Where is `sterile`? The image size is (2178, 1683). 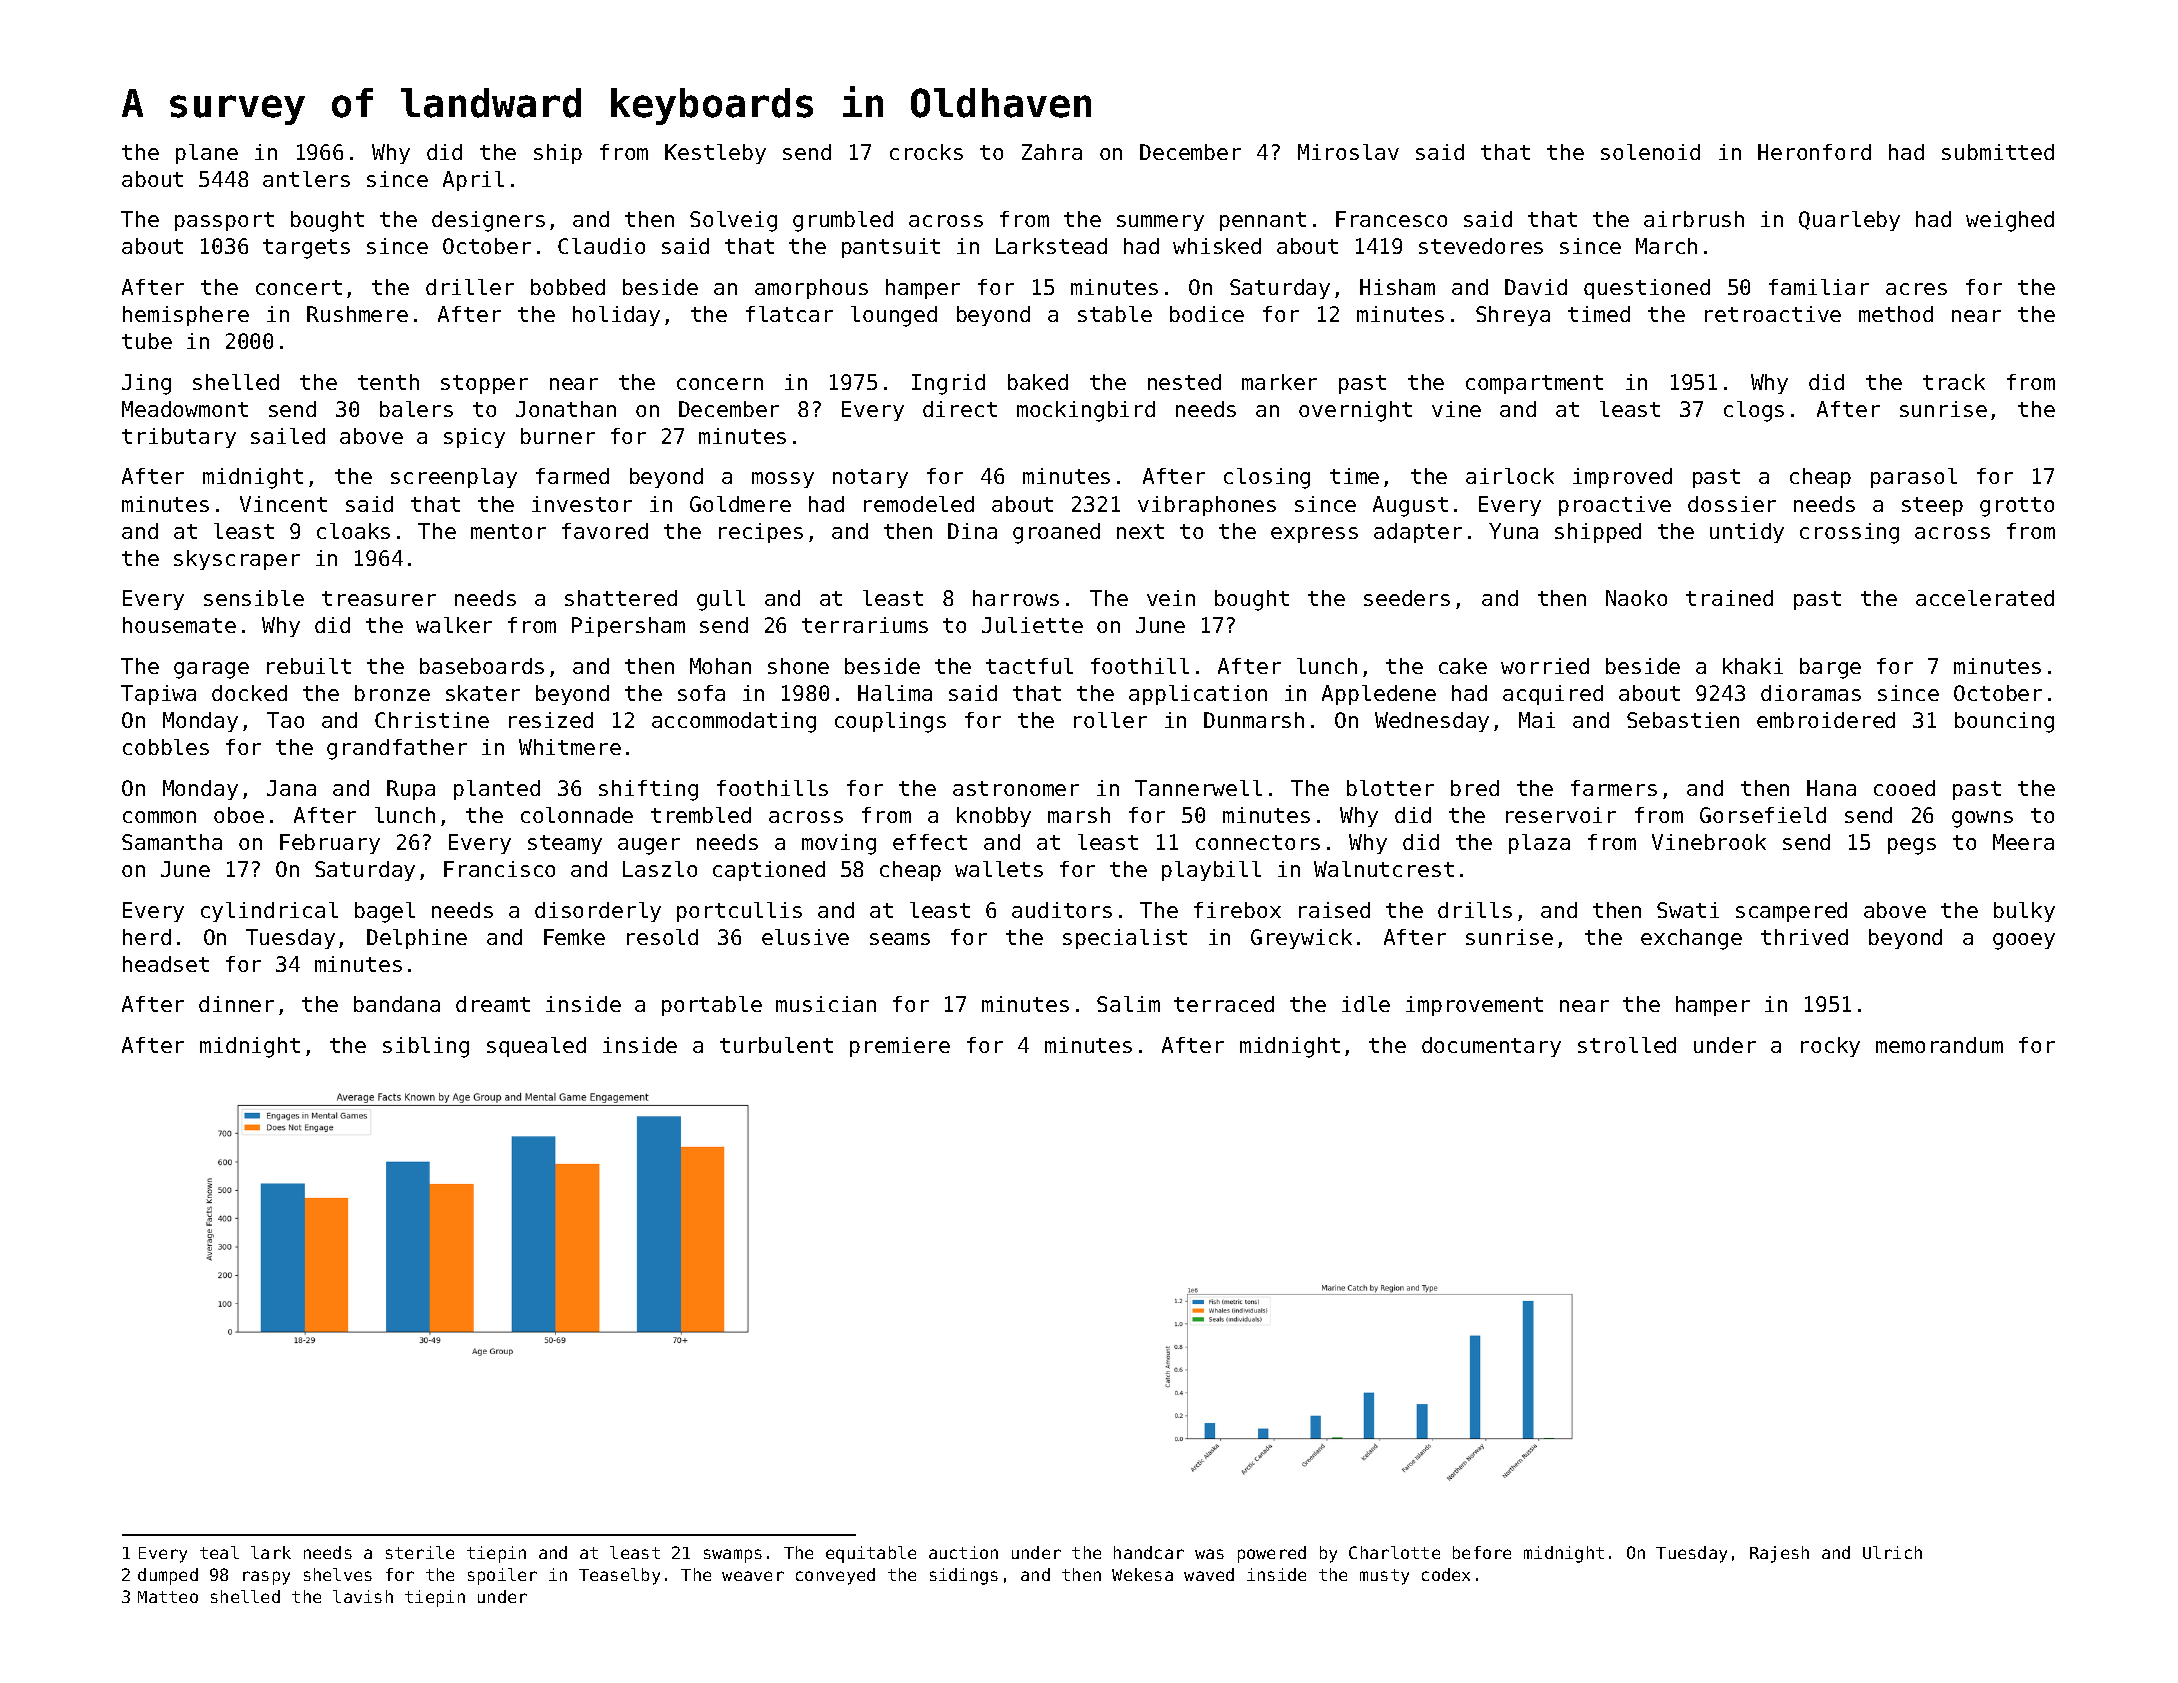 sterile is located at coordinates (420, 1552).
